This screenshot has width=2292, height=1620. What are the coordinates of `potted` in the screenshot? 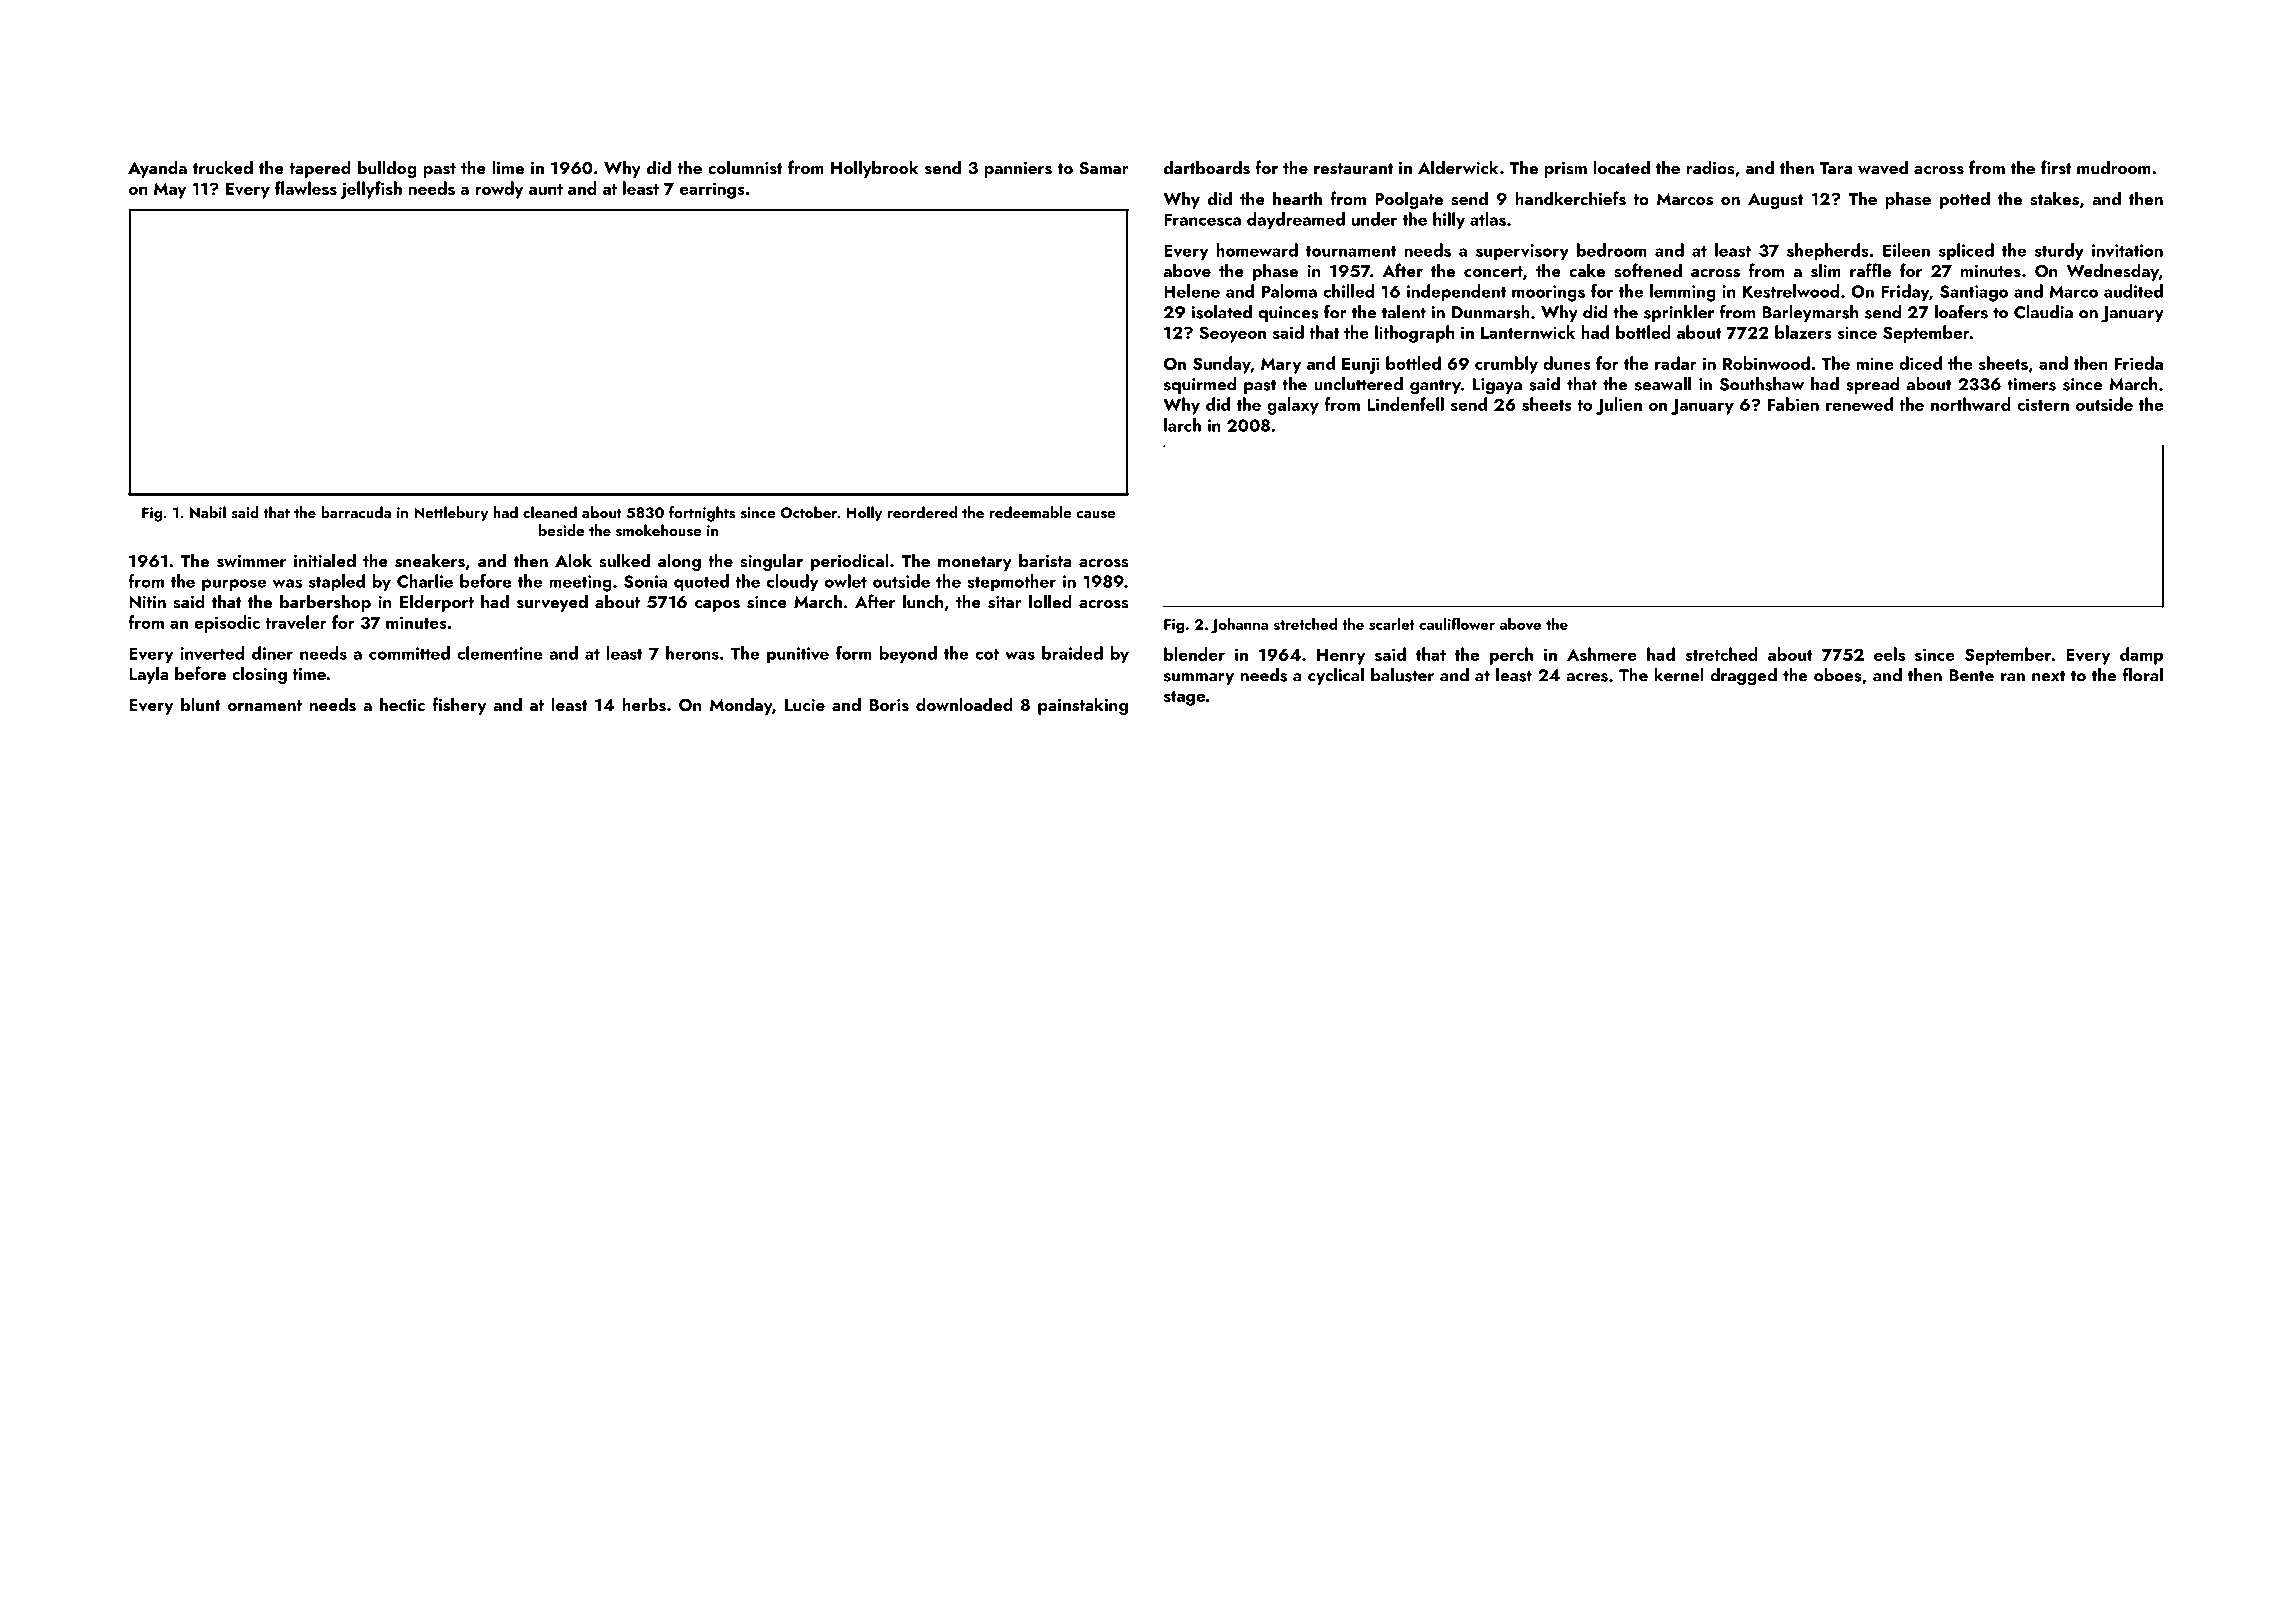 It's located at (1965, 200).
